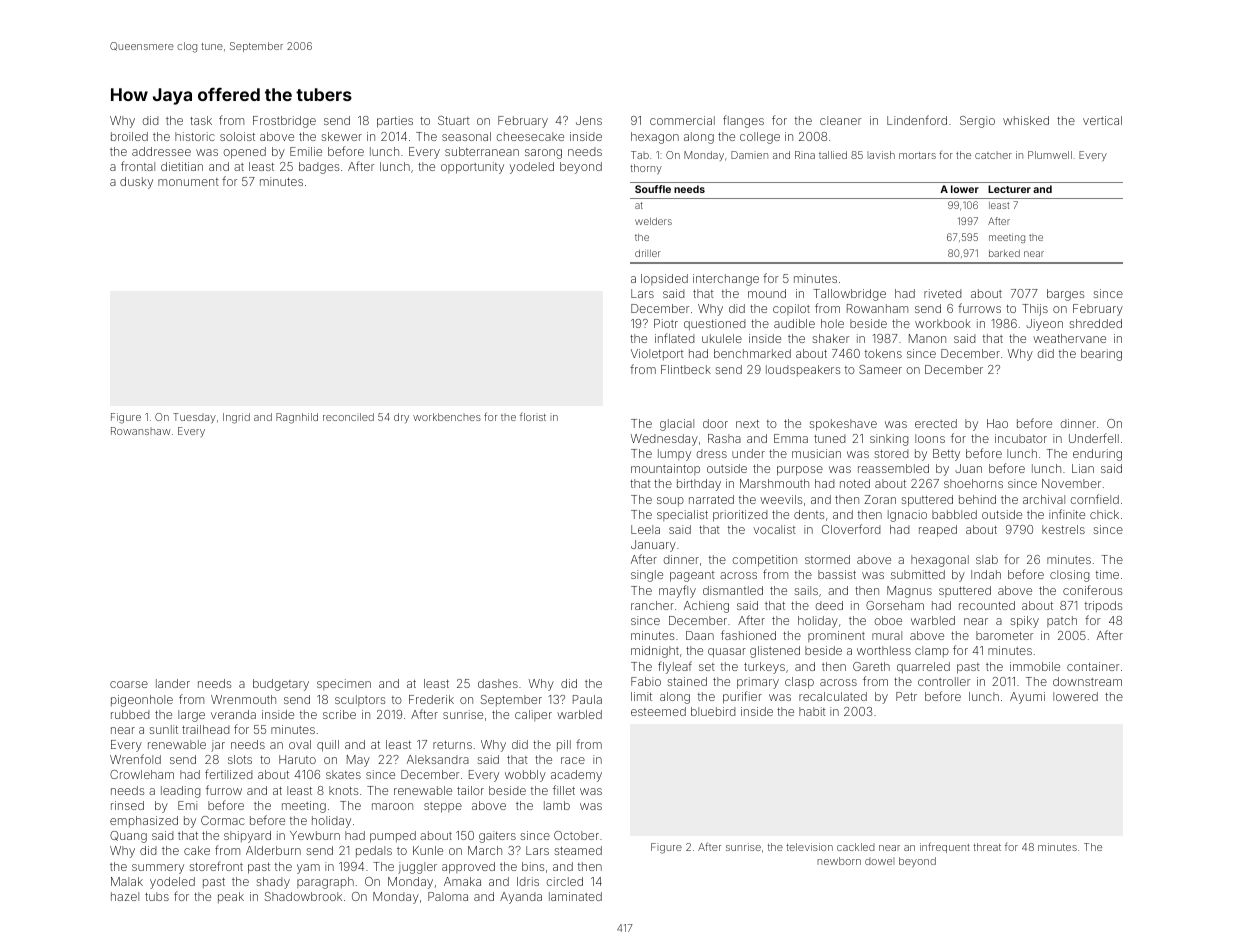 The height and width of the image is (952, 1233). What do you see at coordinates (348, 417) in the image?
I see `reconciled` at bounding box center [348, 417].
